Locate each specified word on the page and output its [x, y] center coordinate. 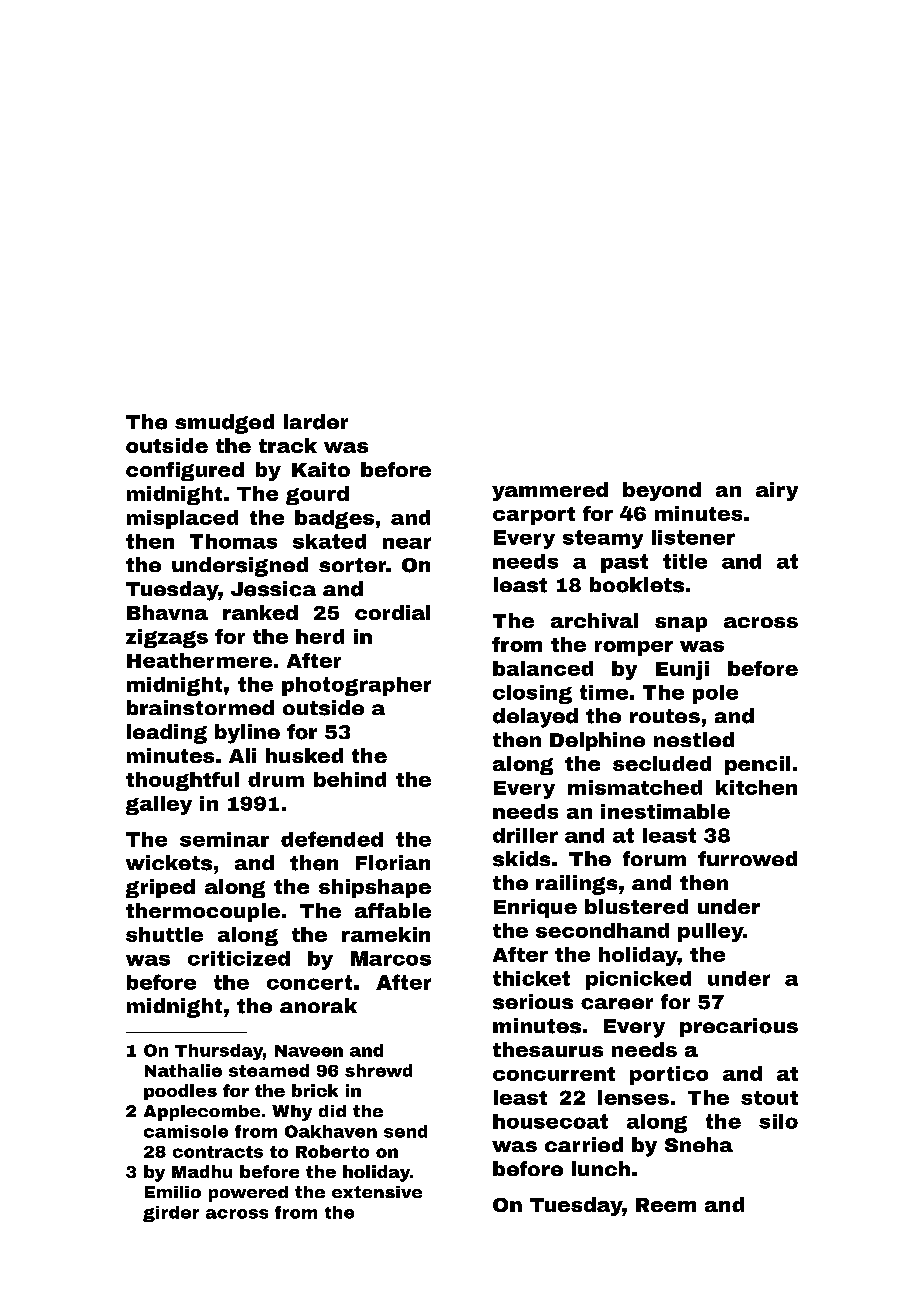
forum [654, 858]
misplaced [182, 519]
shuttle [164, 934]
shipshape [375, 888]
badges [334, 519]
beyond [662, 491]
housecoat [550, 1121]
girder [171, 1214]
